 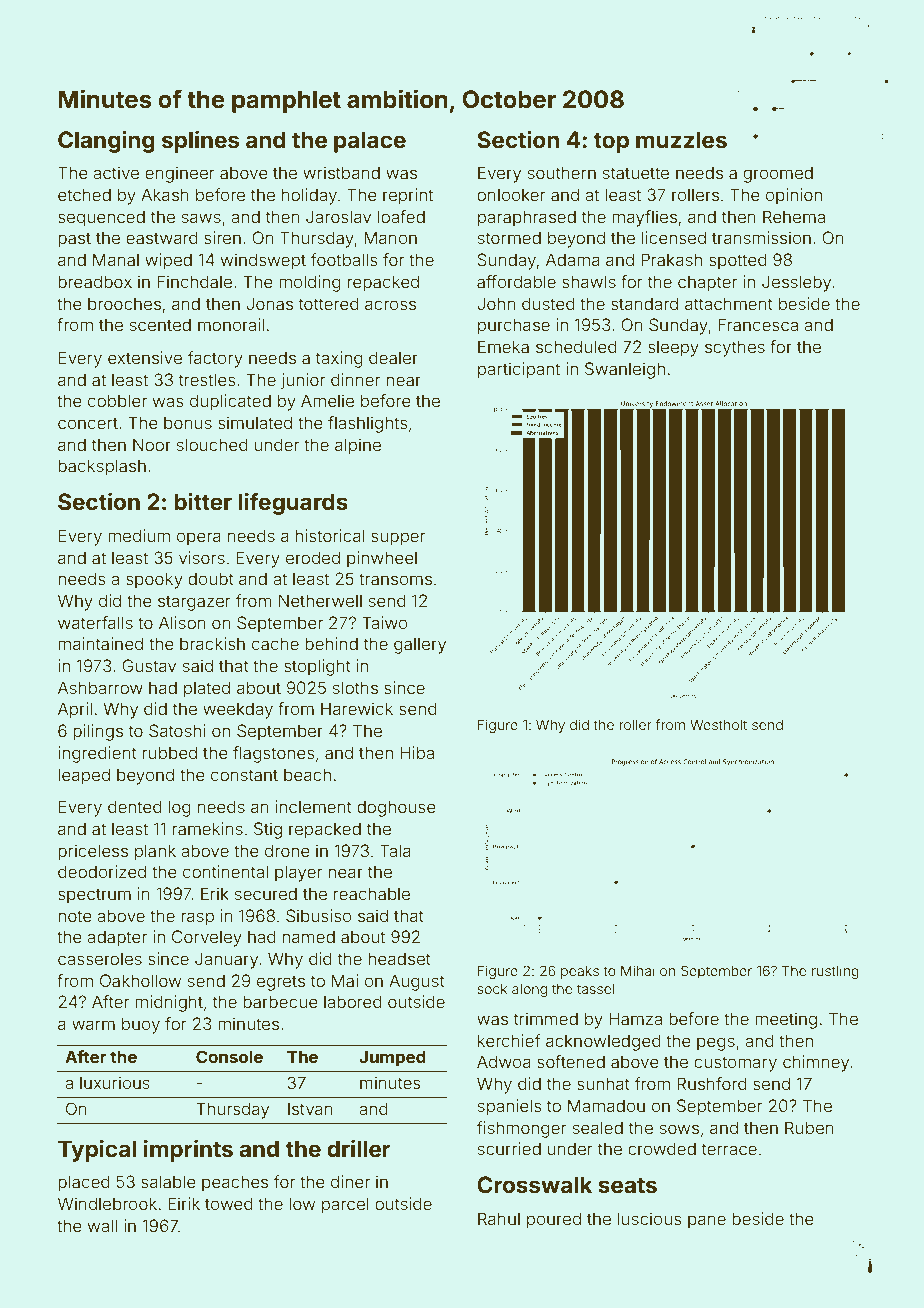 What do you see at coordinates (499, 1218) in the screenshot?
I see `Rahul` at bounding box center [499, 1218].
